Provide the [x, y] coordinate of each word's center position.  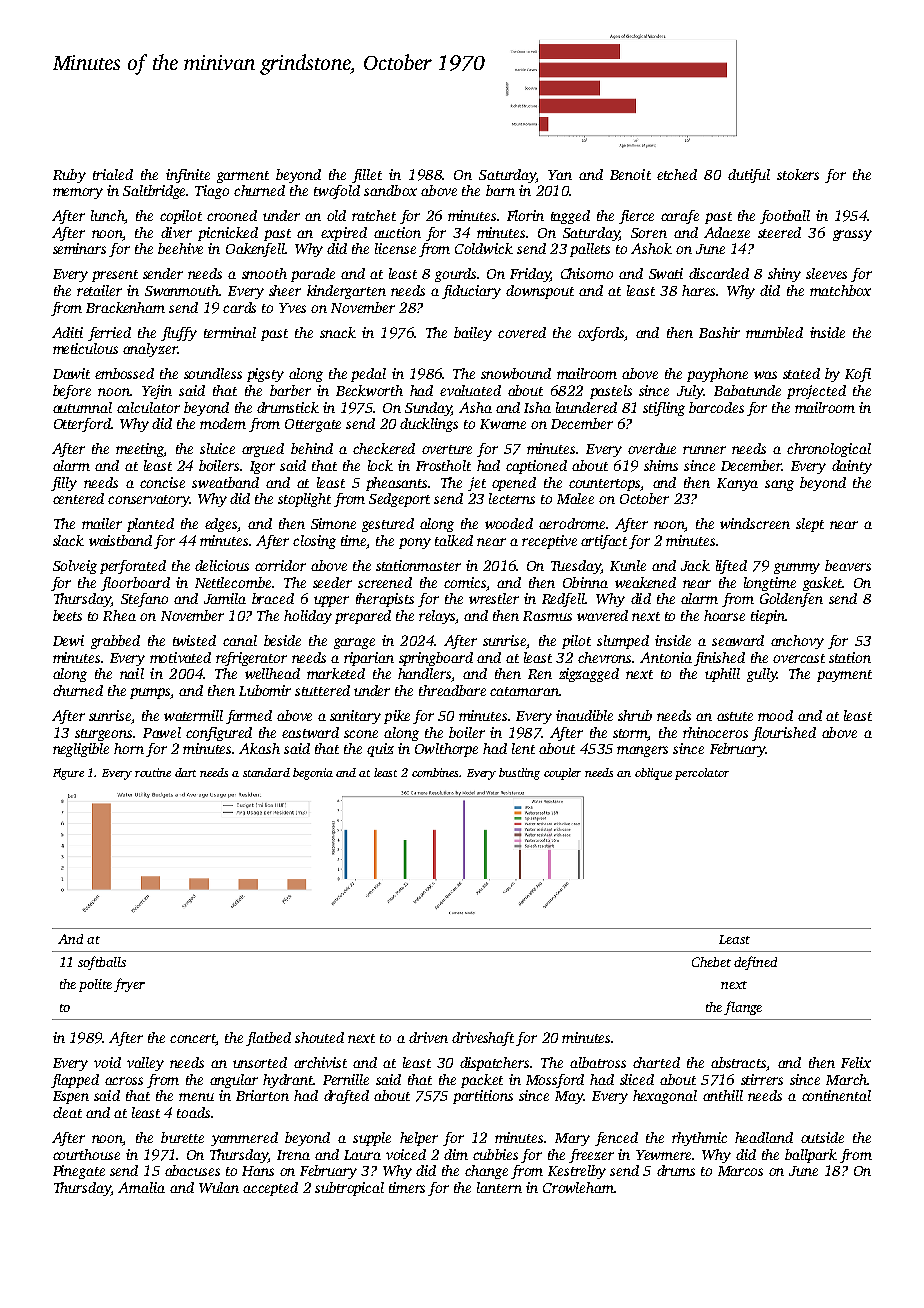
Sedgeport [399, 500]
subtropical [349, 1189]
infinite [188, 176]
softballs [102, 963]
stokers [798, 174]
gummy [797, 568]
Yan [560, 175]
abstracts [738, 1062]
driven [428, 1037]
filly [64, 484]
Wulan [219, 1187]
